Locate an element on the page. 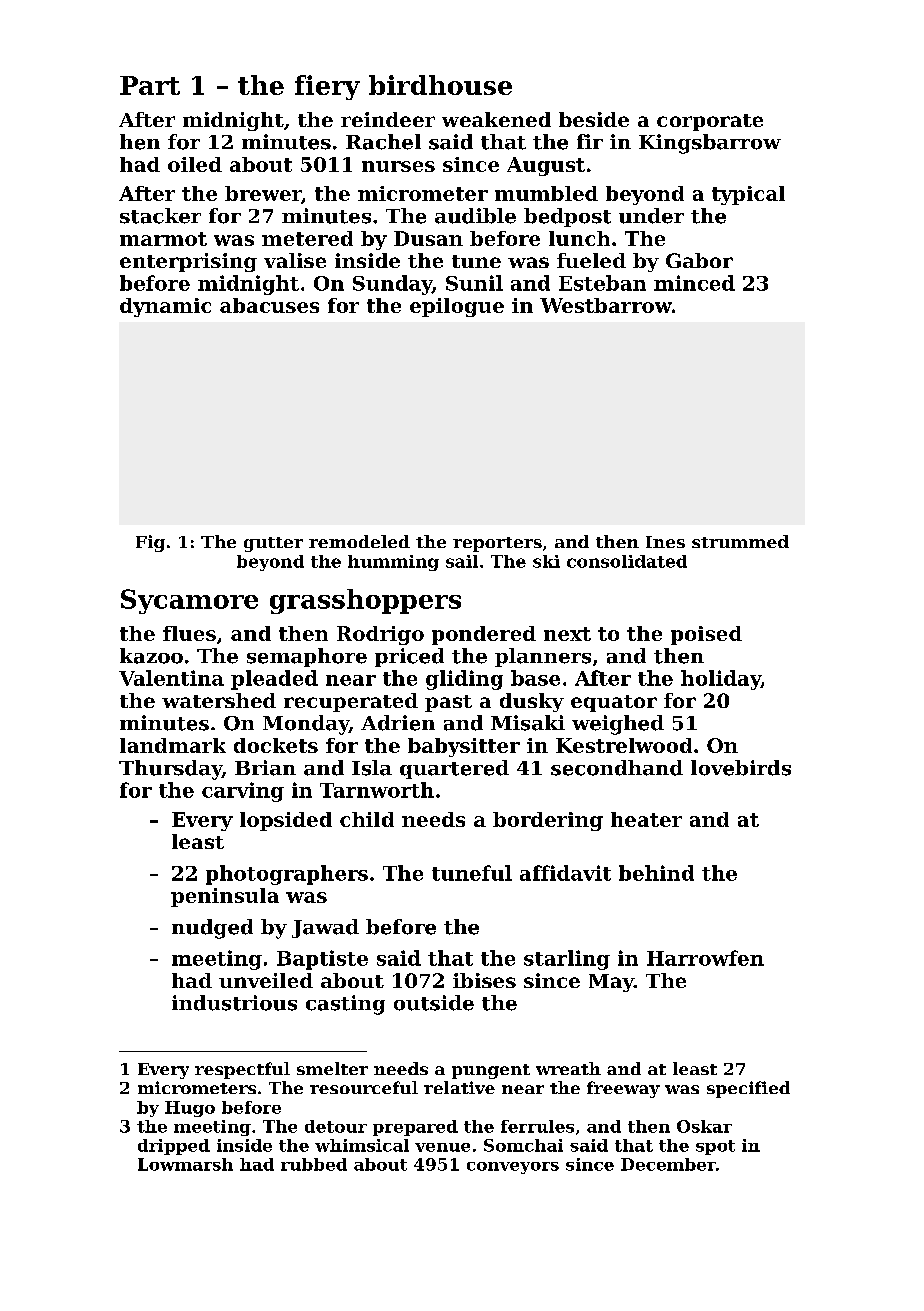 The height and width of the document is (1311, 924). gutter is located at coordinates (273, 544).
